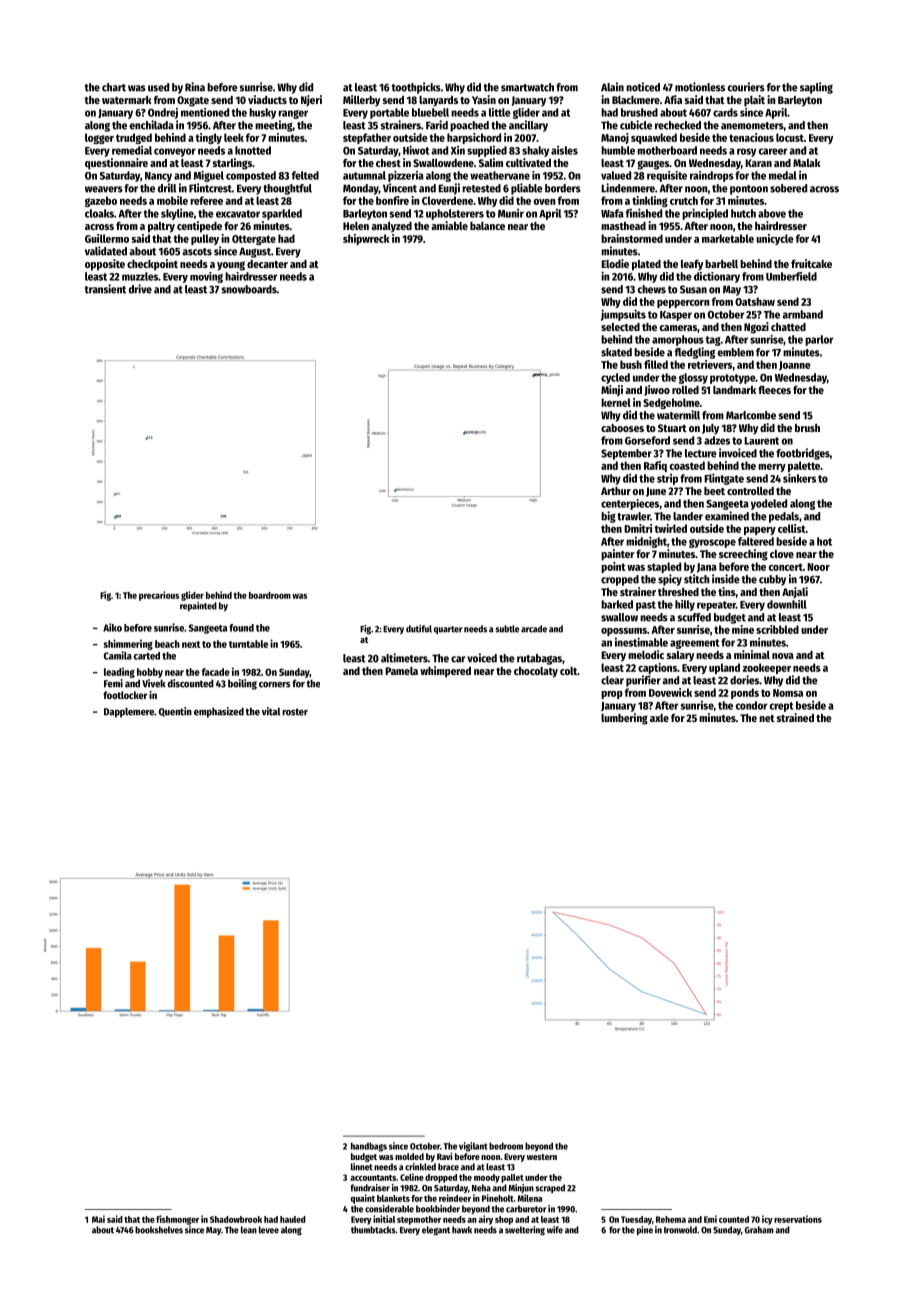 Image resolution: width=924 pixels, height=1308 pixels. Describe the element at coordinates (167, 188) in the screenshot. I see `drill` at that location.
